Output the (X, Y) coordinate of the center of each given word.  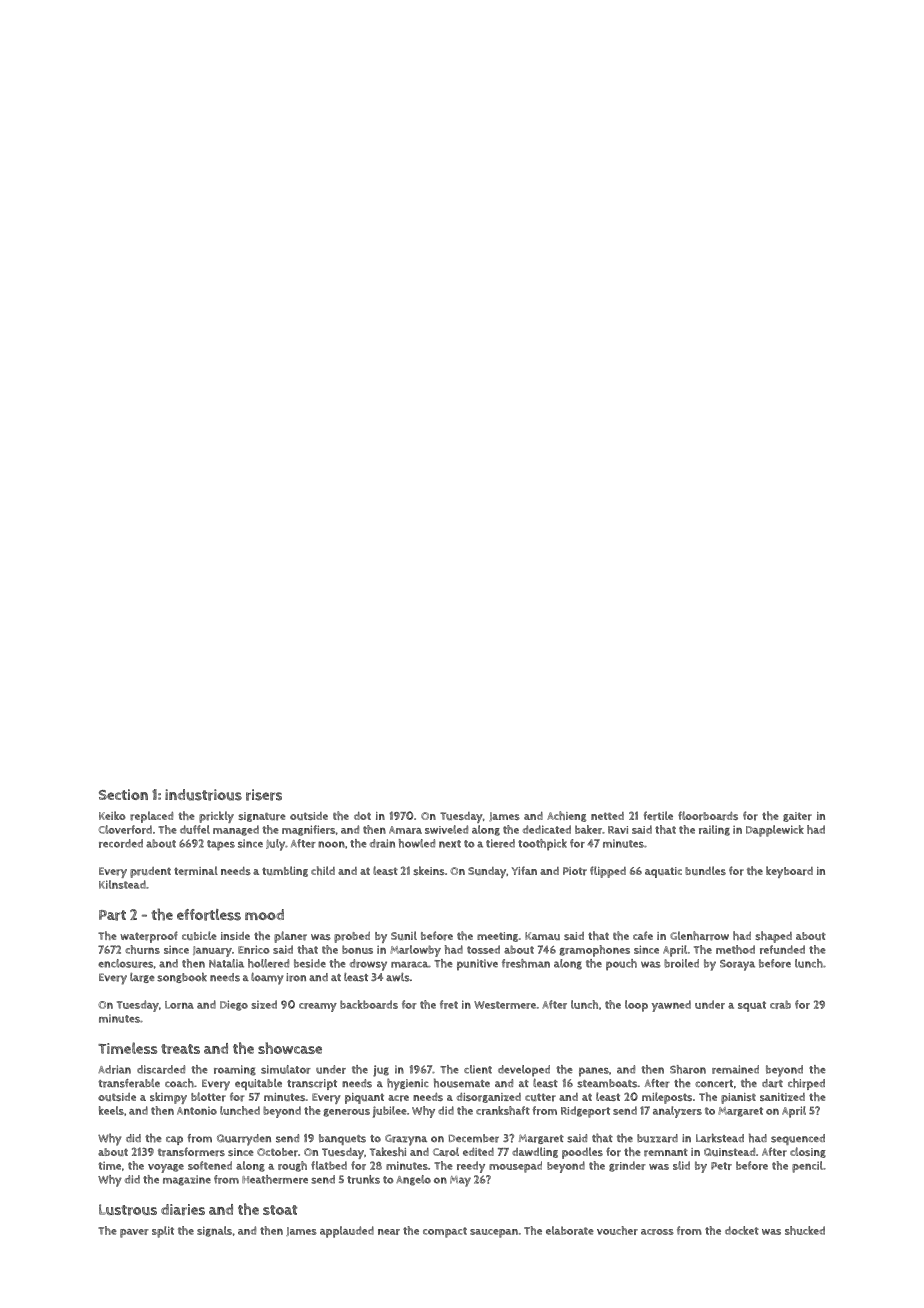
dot (362, 816)
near (389, 1232)
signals (214, 1231)
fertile (658, 816)
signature (262, 817)
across (657, 1232)
